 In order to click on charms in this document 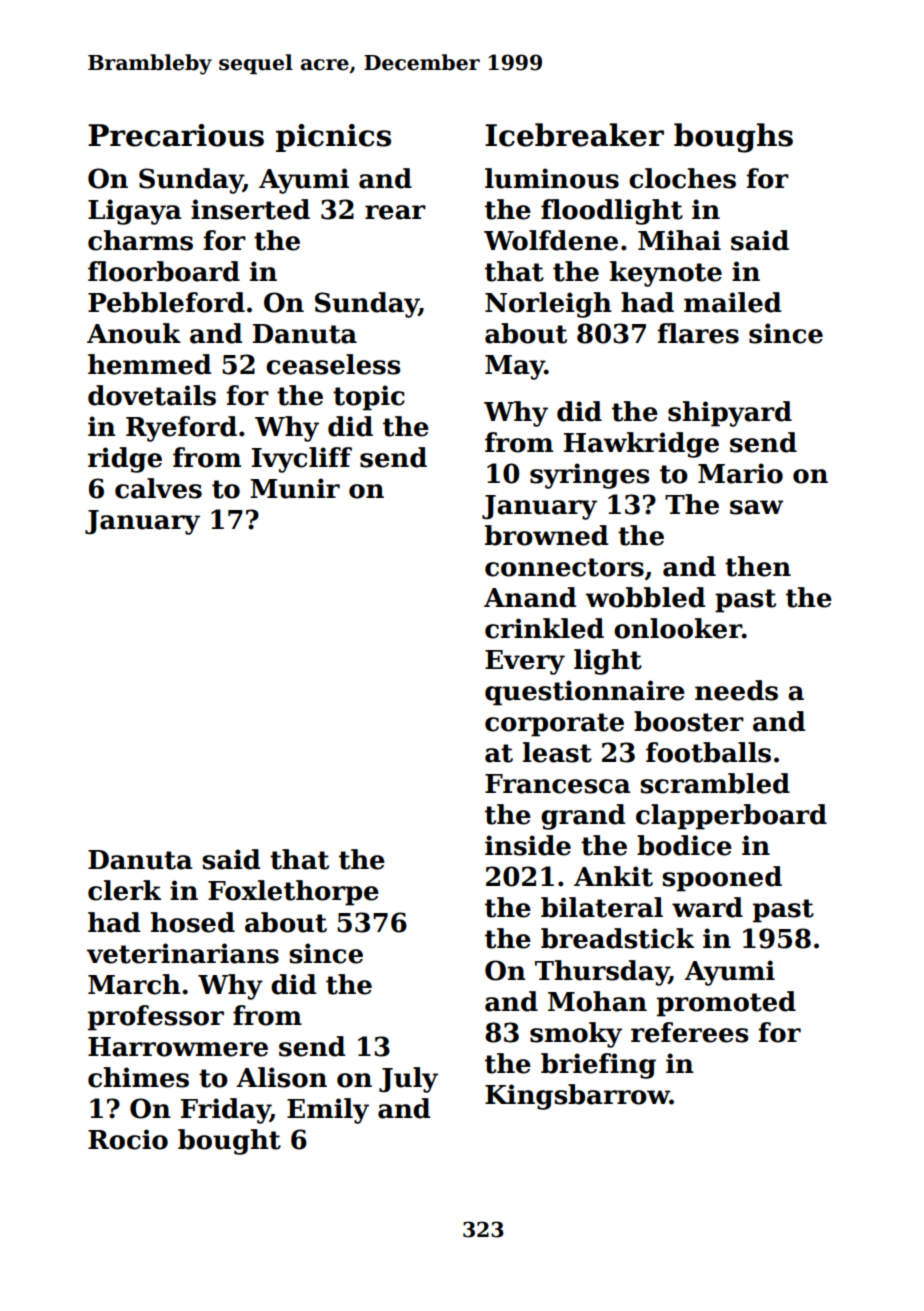, I will do `click(140, 240)`.
